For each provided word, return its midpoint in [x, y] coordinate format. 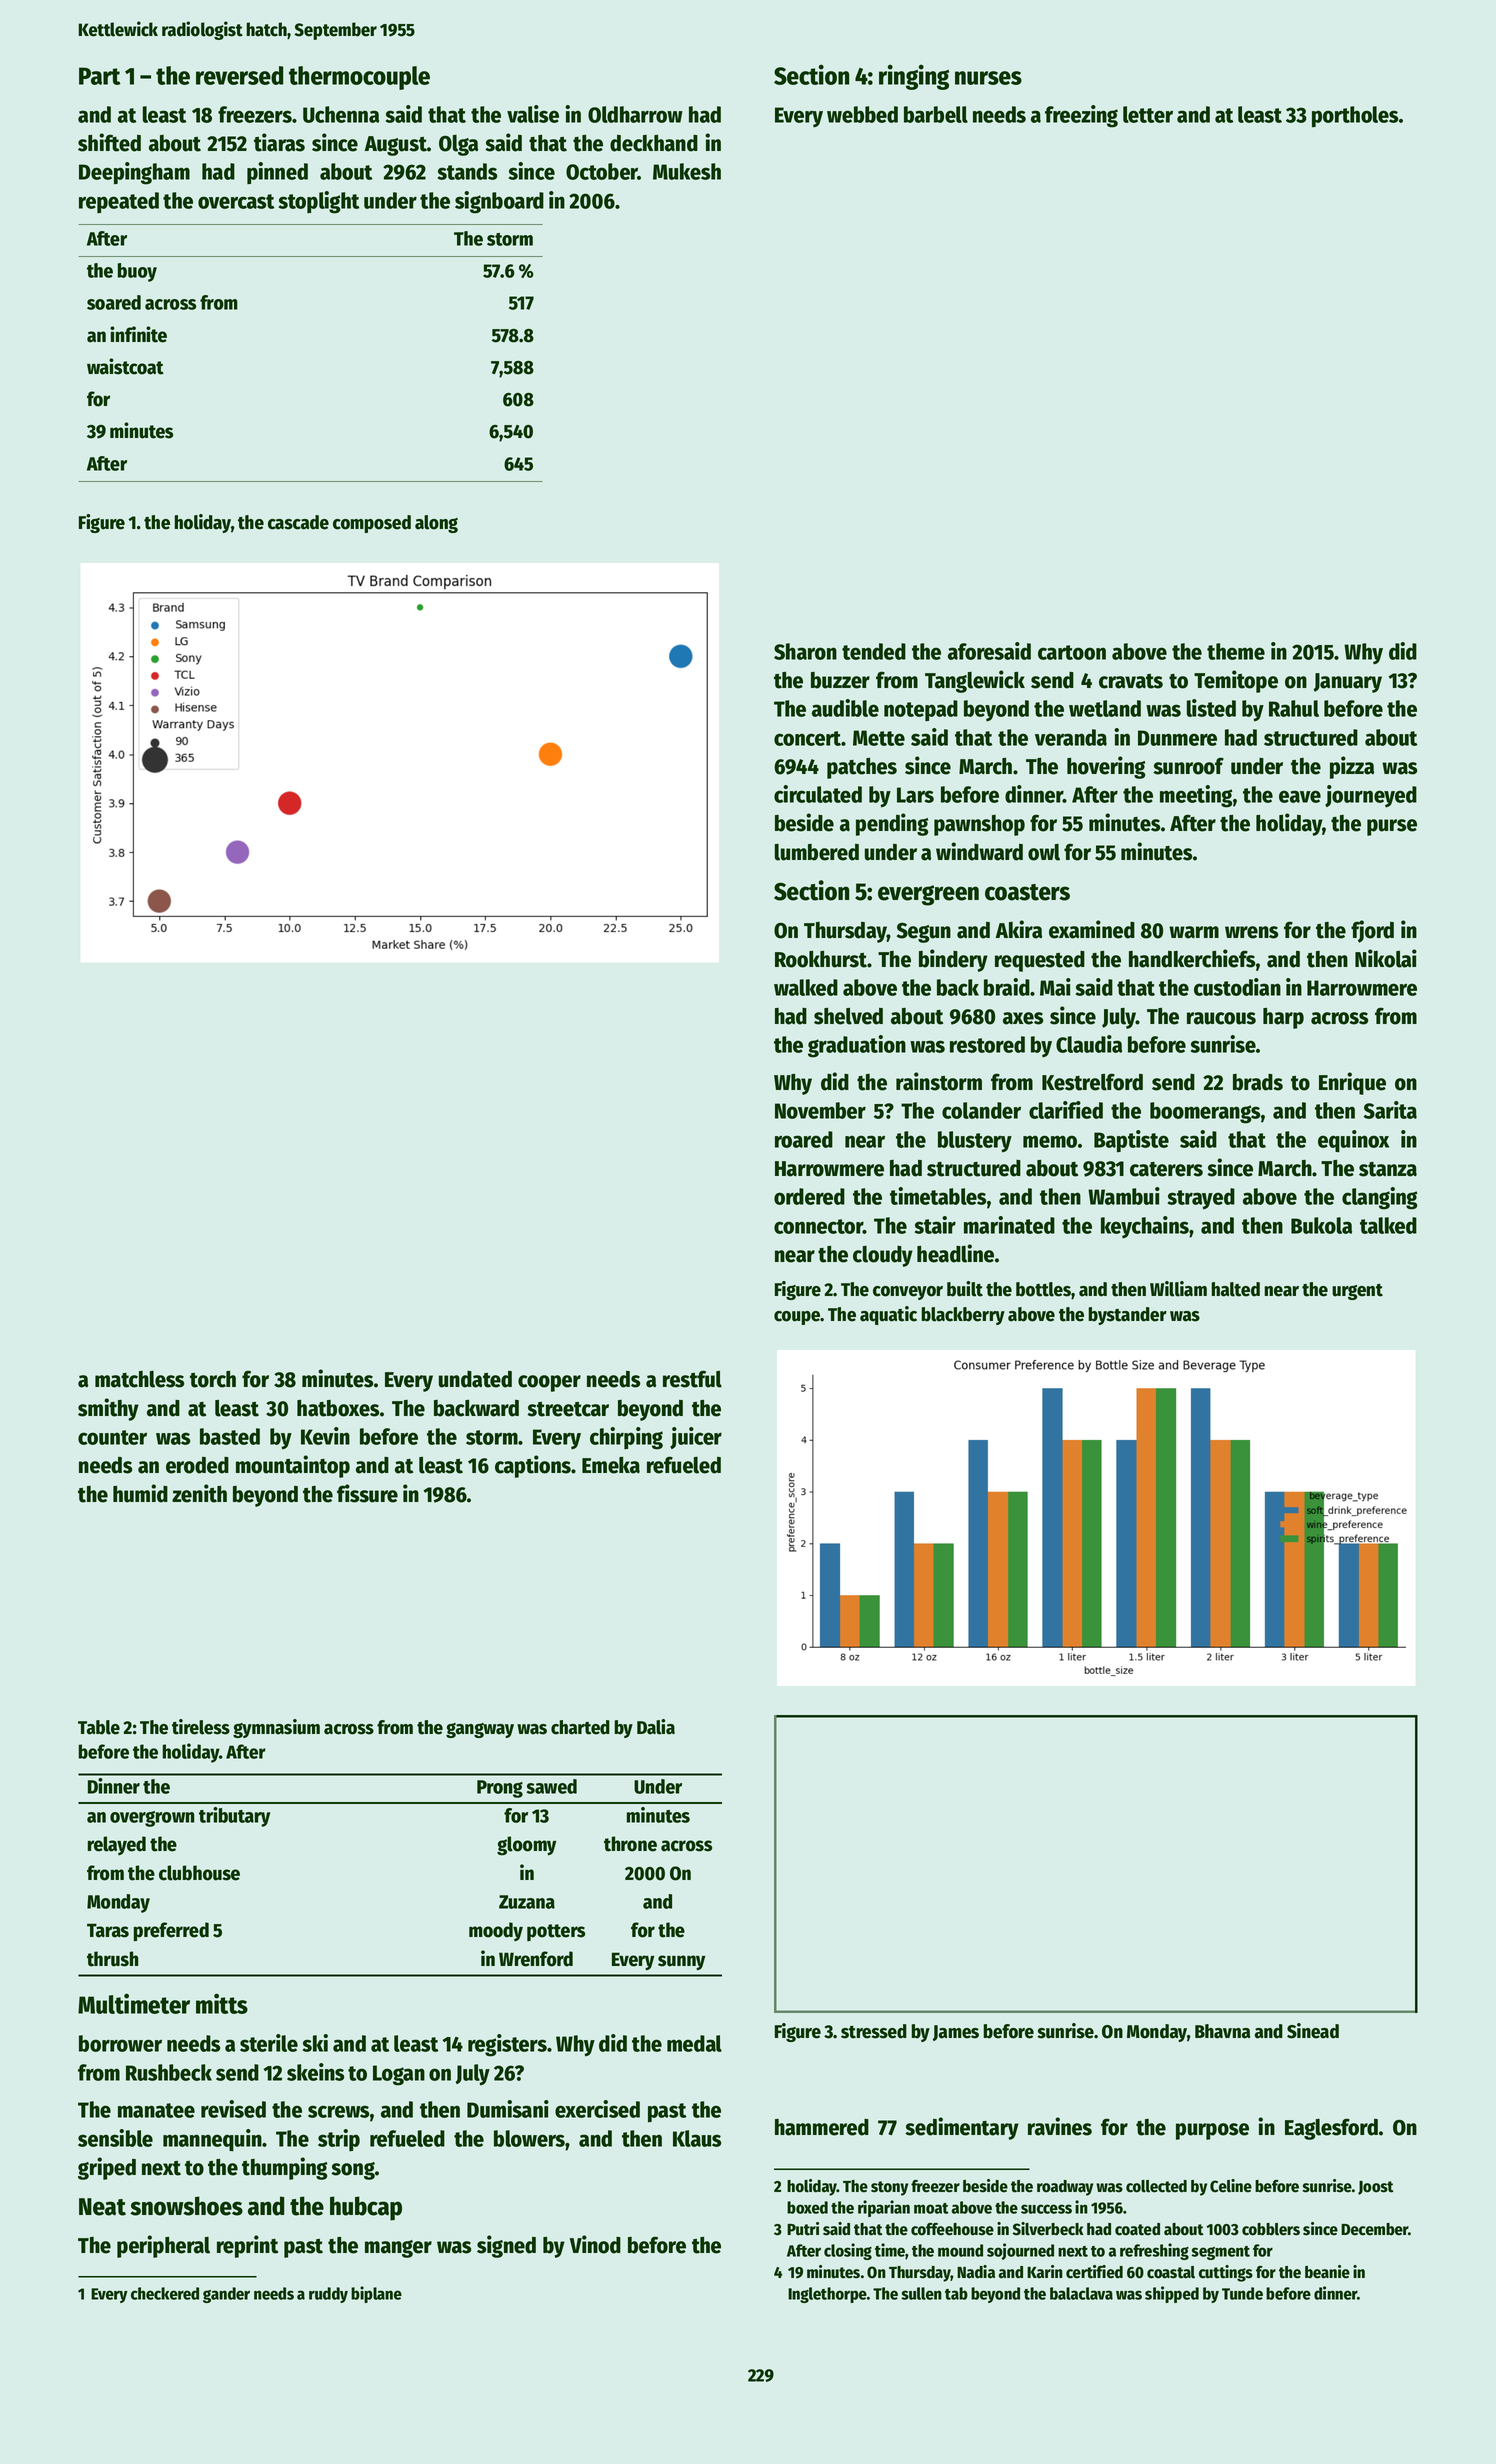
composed [372, 524]
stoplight [319, 202]
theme [1236, 651]
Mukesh [687, 171]
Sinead [1313, 2031]
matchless [139, 1379]
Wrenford [536, 1959]
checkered [165, 2293]
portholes [1355, 117]
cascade [298, 522]
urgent [1357, 1292]
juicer [696, 1438]
